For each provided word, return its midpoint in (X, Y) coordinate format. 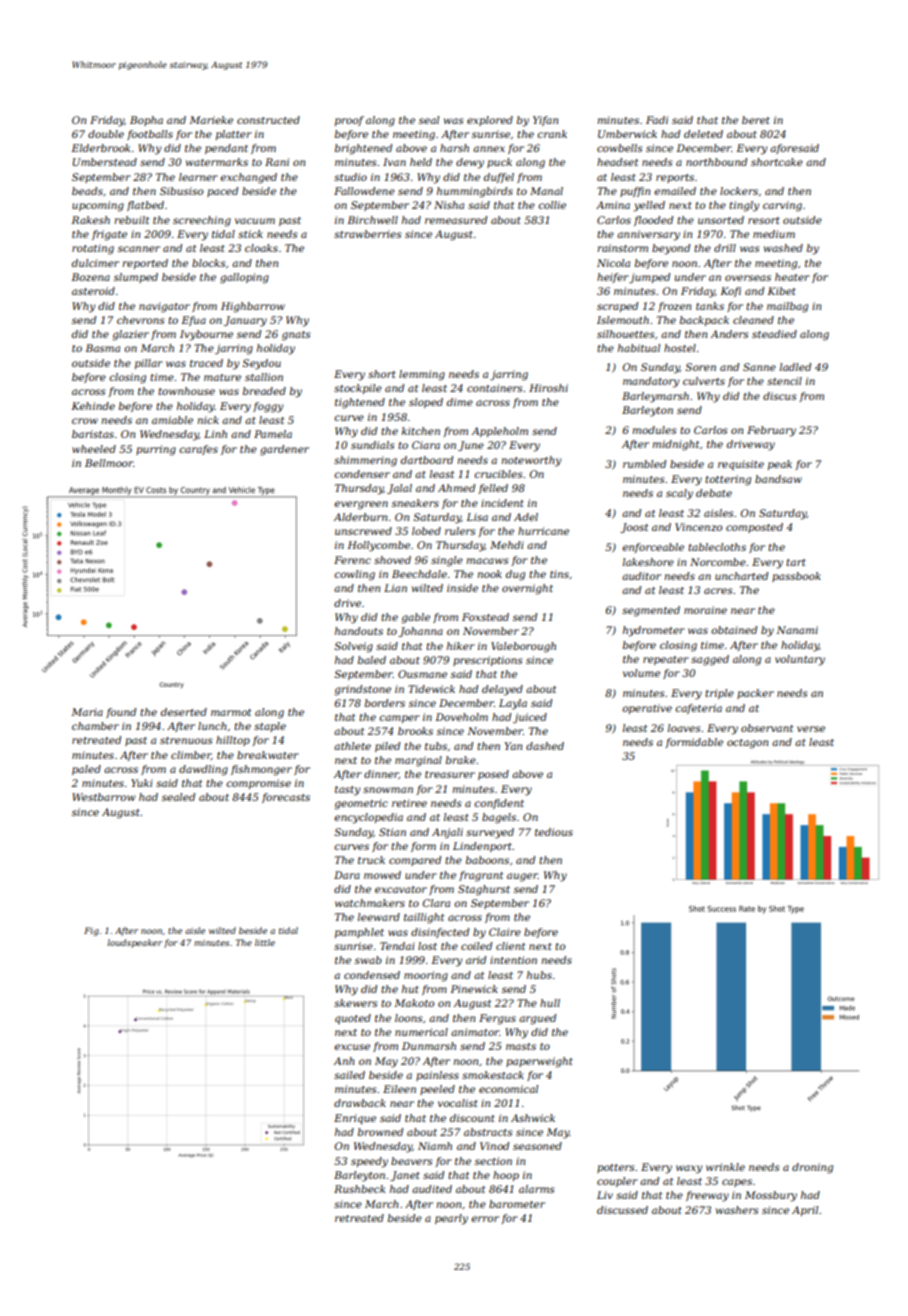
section (493, 1161)
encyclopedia (368, 818)
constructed (268, 120)
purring (156, 450)
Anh (344, 1061)
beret (756, 120)
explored (490, 121)
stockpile (358, 389)
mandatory (651, 382)
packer (755, 694)
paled (86, 770)
